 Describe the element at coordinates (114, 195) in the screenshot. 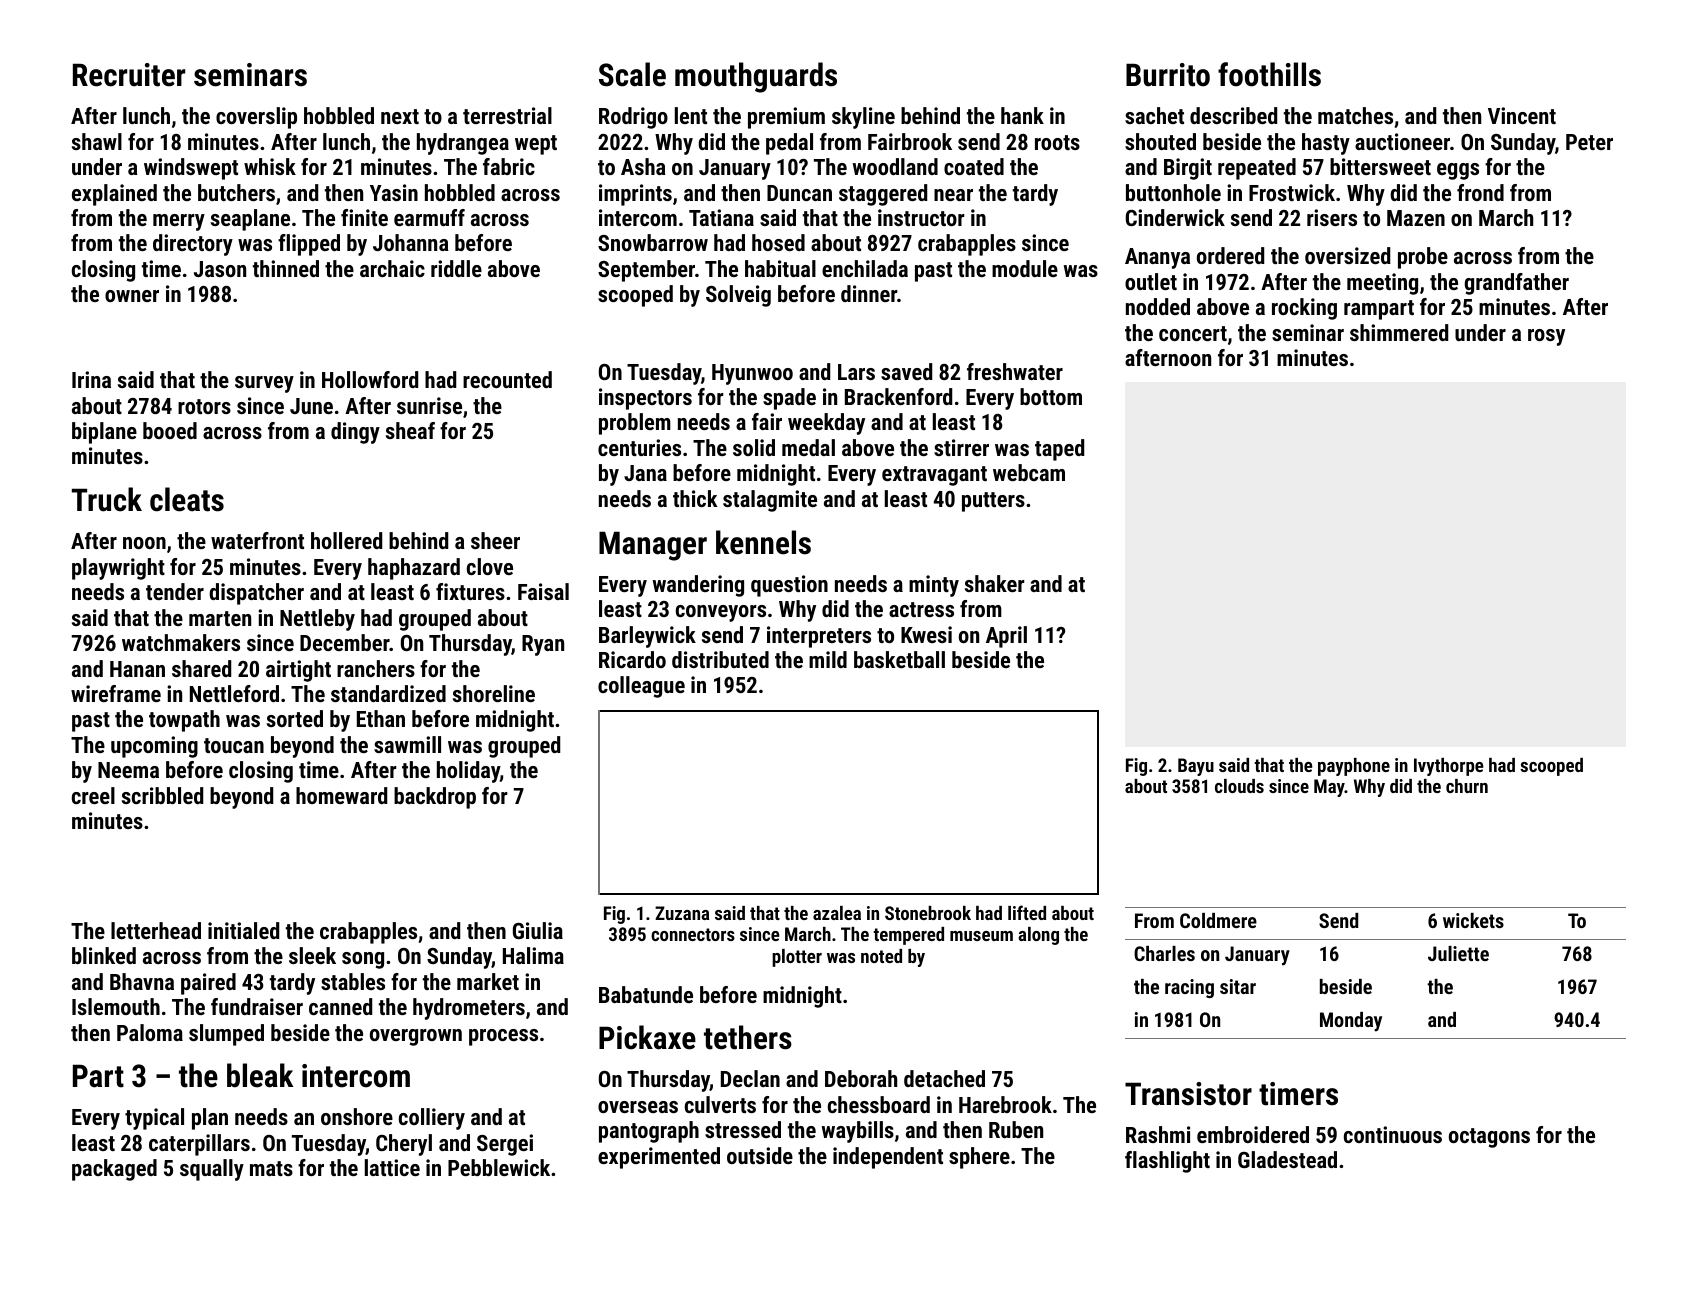

I see `explained` at that location.
